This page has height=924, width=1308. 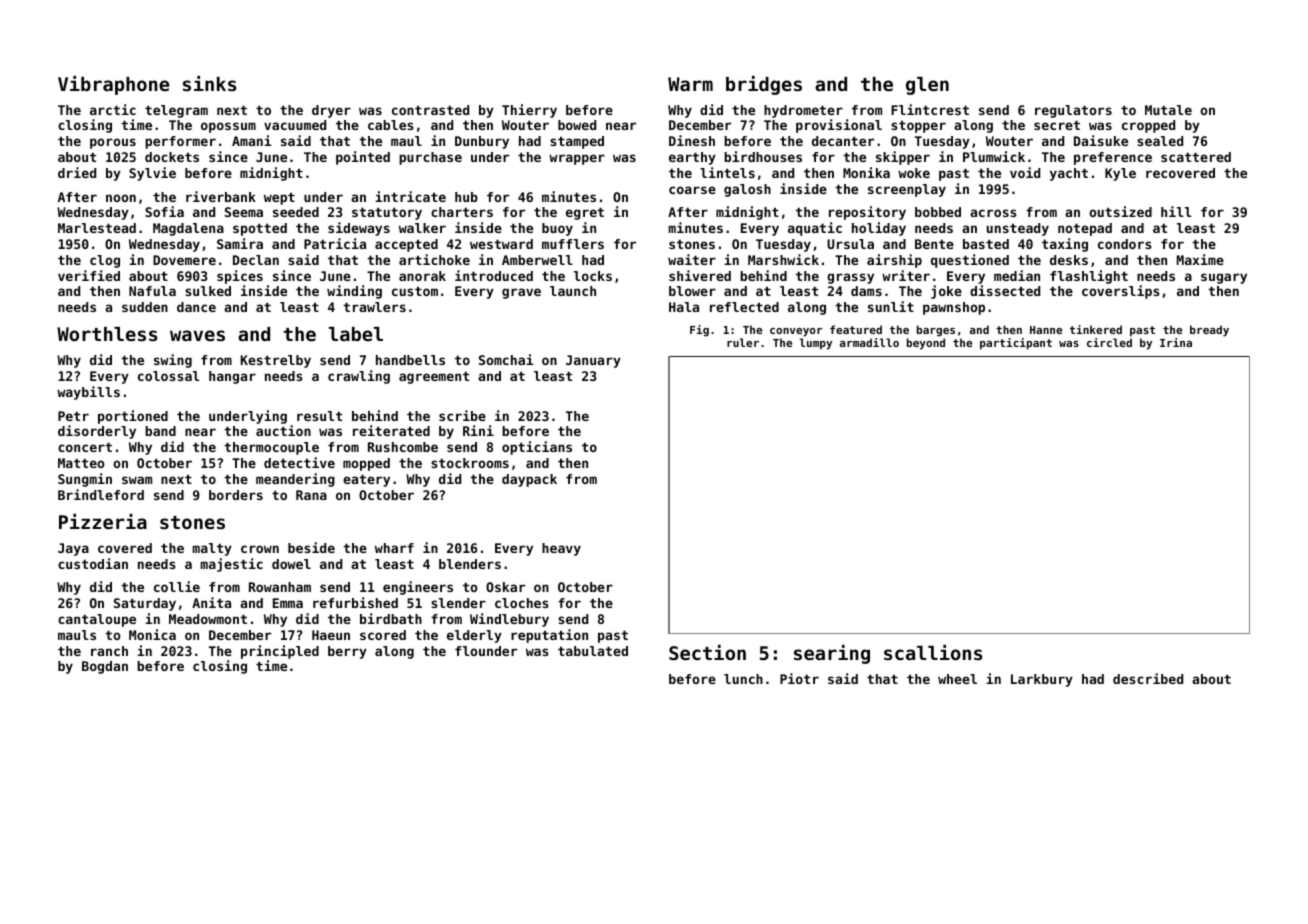 What do you see at coordinates (743, 679) in the page?
I see `lunch` at bounding box center [743, 679].
